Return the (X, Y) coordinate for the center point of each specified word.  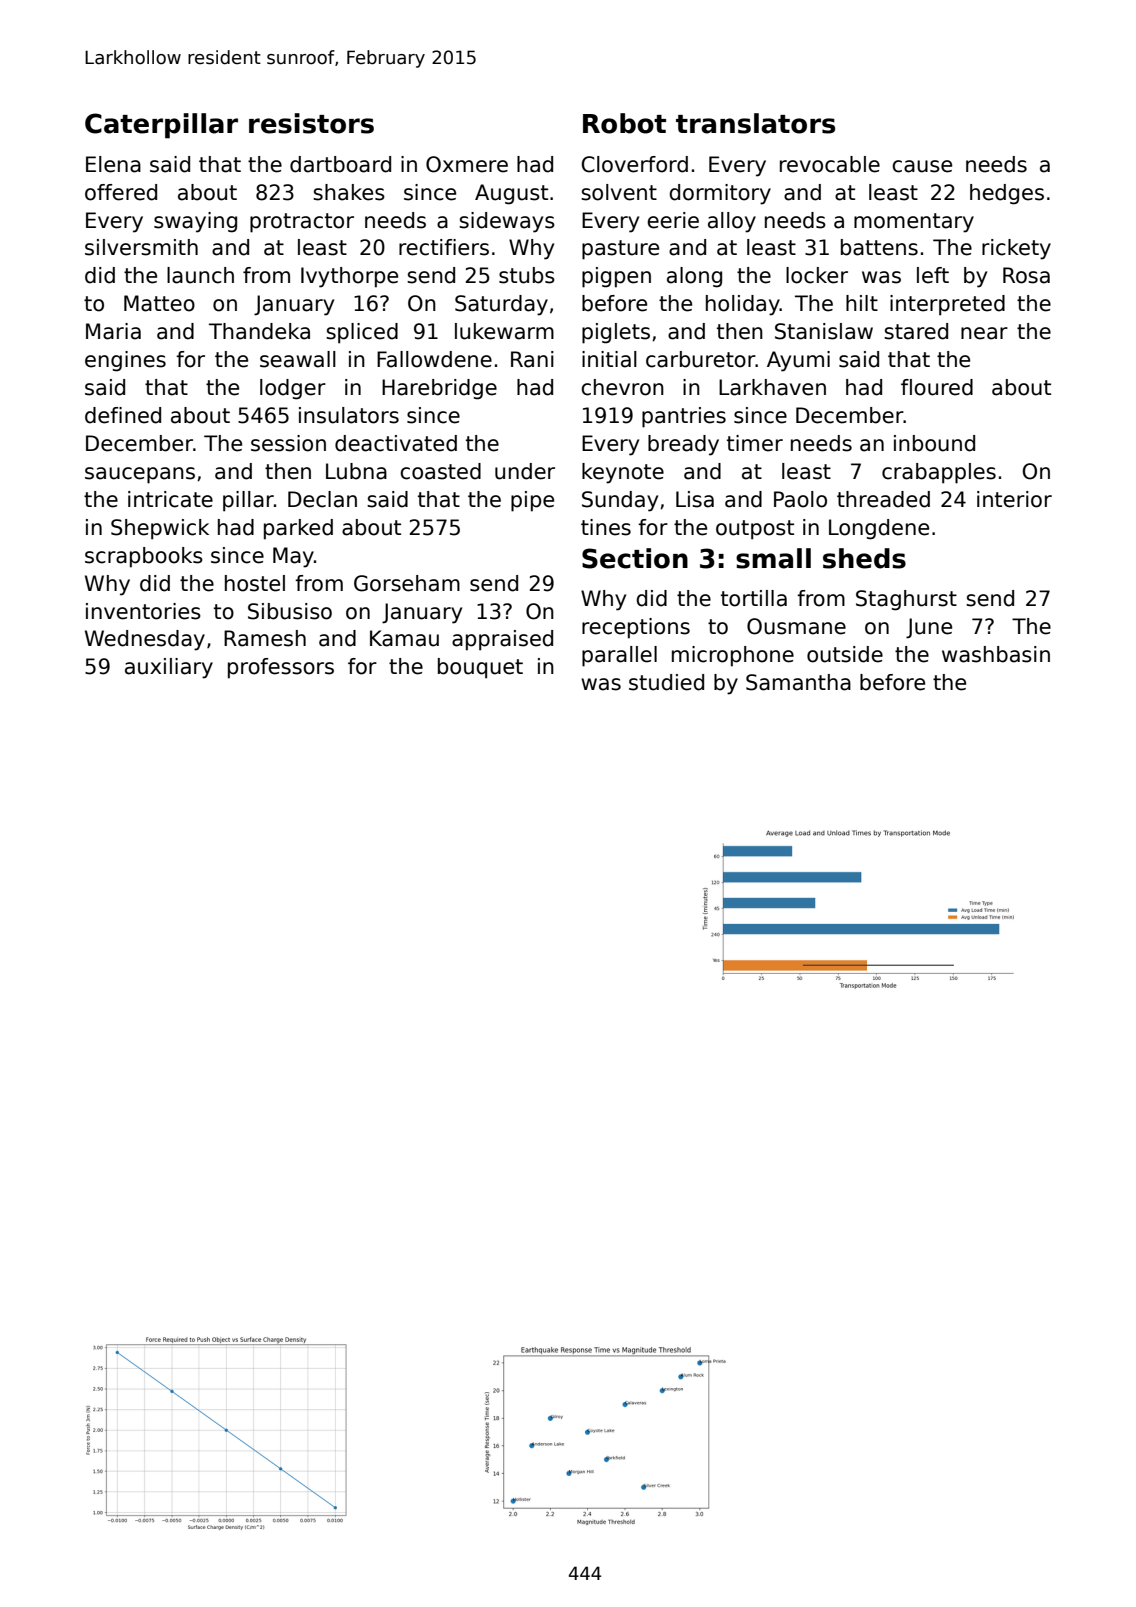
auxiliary (169, 668)
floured (937, 387)
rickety (1016, 249)
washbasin (996, 654)
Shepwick (160, 529)
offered (121, 192)
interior (1014, 499)
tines (606, 527)
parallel (619, 656)
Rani (532, 359)
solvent (619, 192)
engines (125, 361)
